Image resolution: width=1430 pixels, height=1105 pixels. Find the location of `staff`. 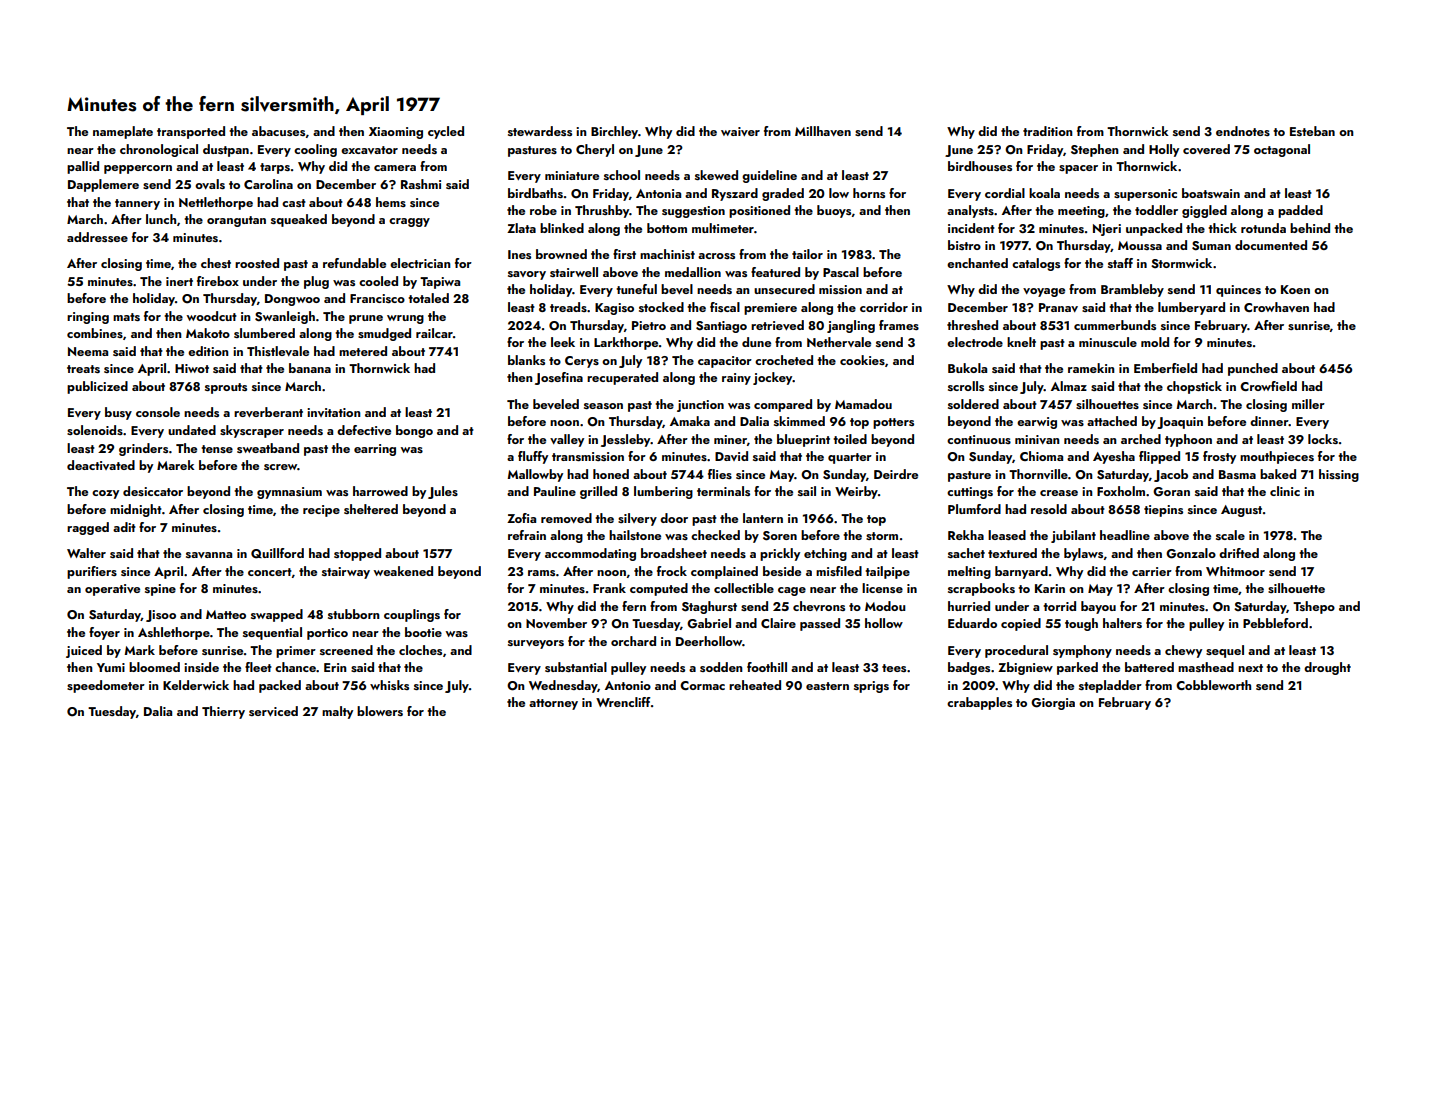

staff is located at coordinates (1120, 263).
